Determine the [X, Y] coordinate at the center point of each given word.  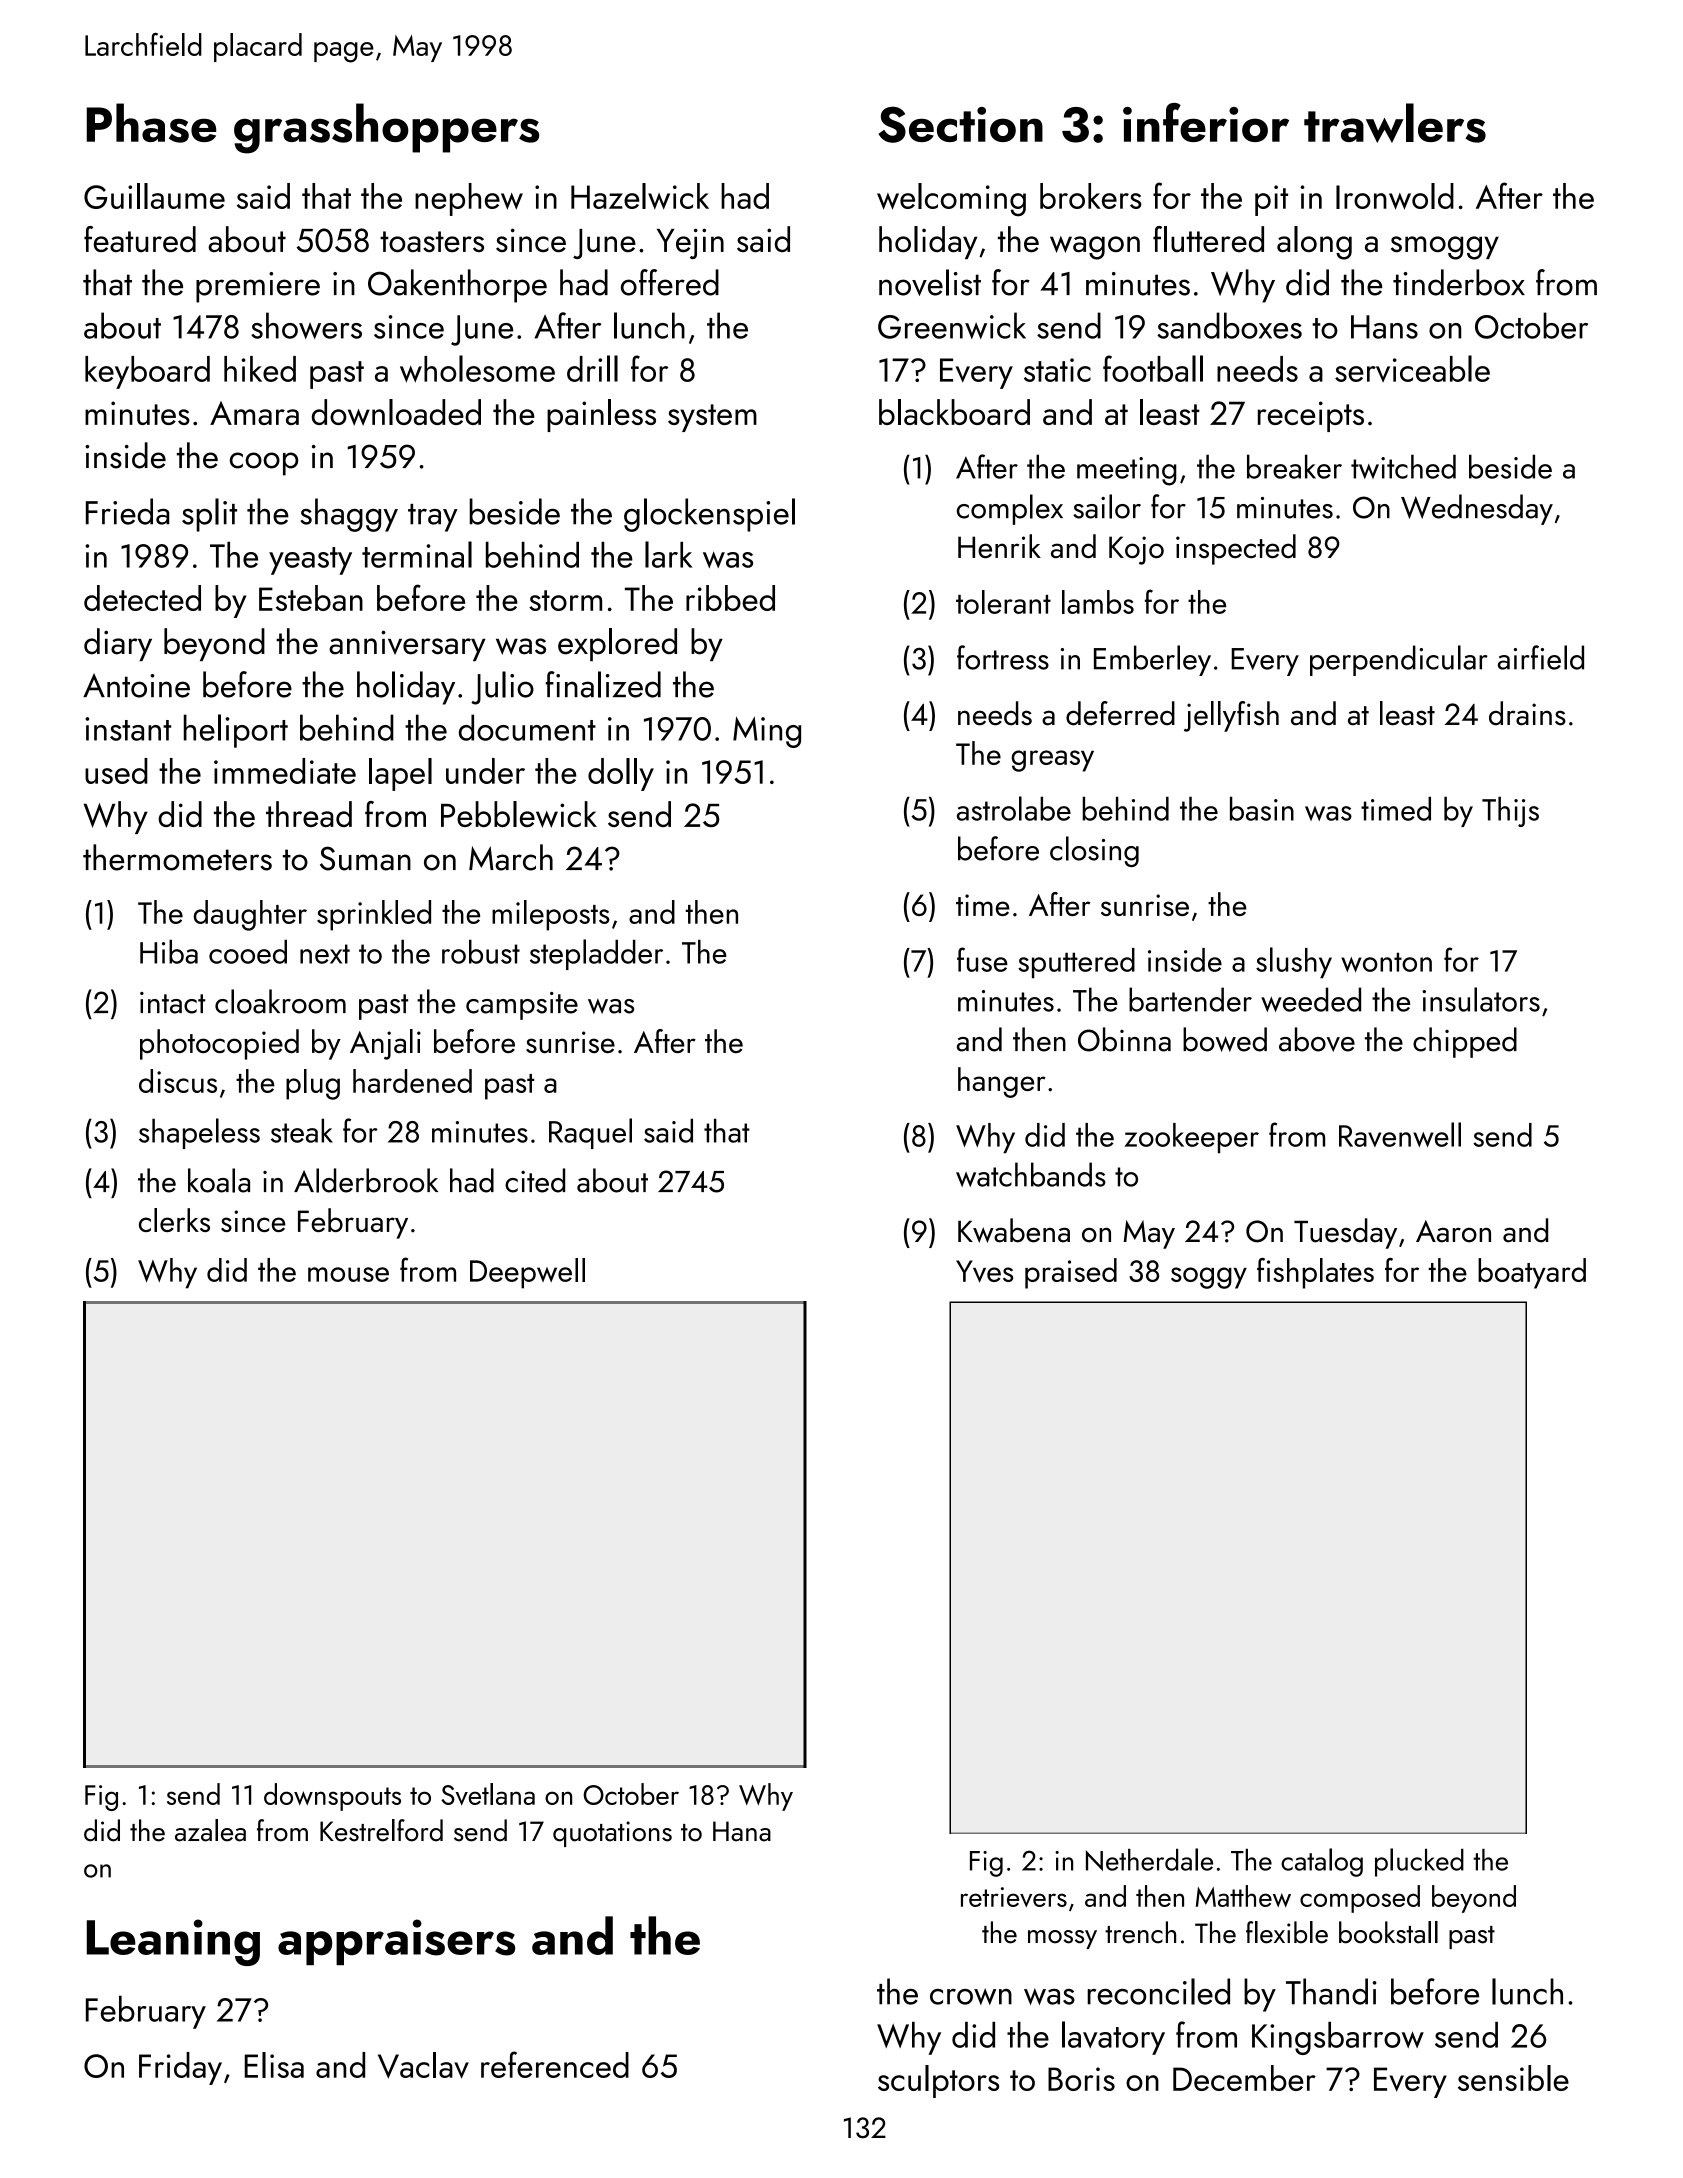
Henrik [999, 546]
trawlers [1395, 123]
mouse [348, 1274]
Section [961, 124]
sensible [1513, 2078]
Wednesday [1477, 509]
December [1244, 2078]
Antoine [136, 685]
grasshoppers [386, 128]
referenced [555, 2064]
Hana [742, 1831]
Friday [180, 2068]
